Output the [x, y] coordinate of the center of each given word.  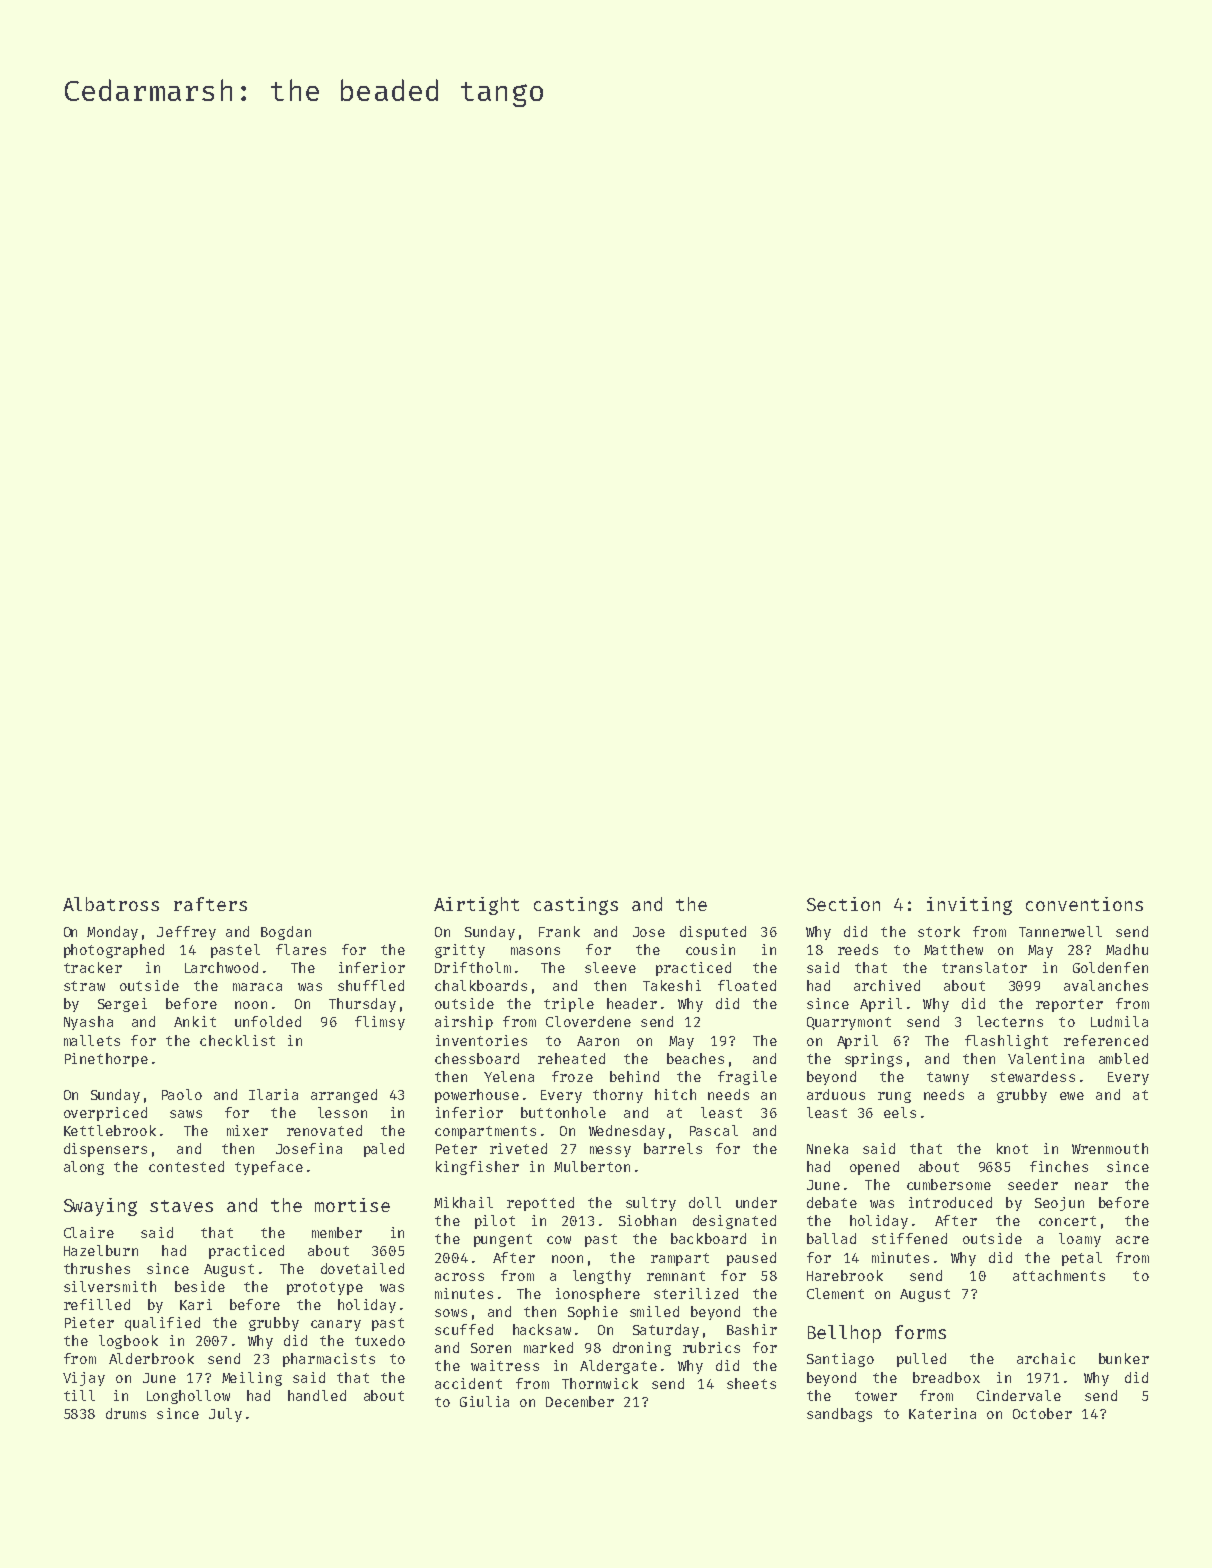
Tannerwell [1060, 931]
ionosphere [598, 1295]
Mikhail [463, 1202]
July [225, 1415]
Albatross [111, 904]
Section [843, 904]
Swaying [100, 1207]
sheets [751, 1383]
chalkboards [481, 985]
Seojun [1059, 1204]
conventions [1084, 904]
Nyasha [88, 1023]
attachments [1059, 1275]
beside [200, 1286]
